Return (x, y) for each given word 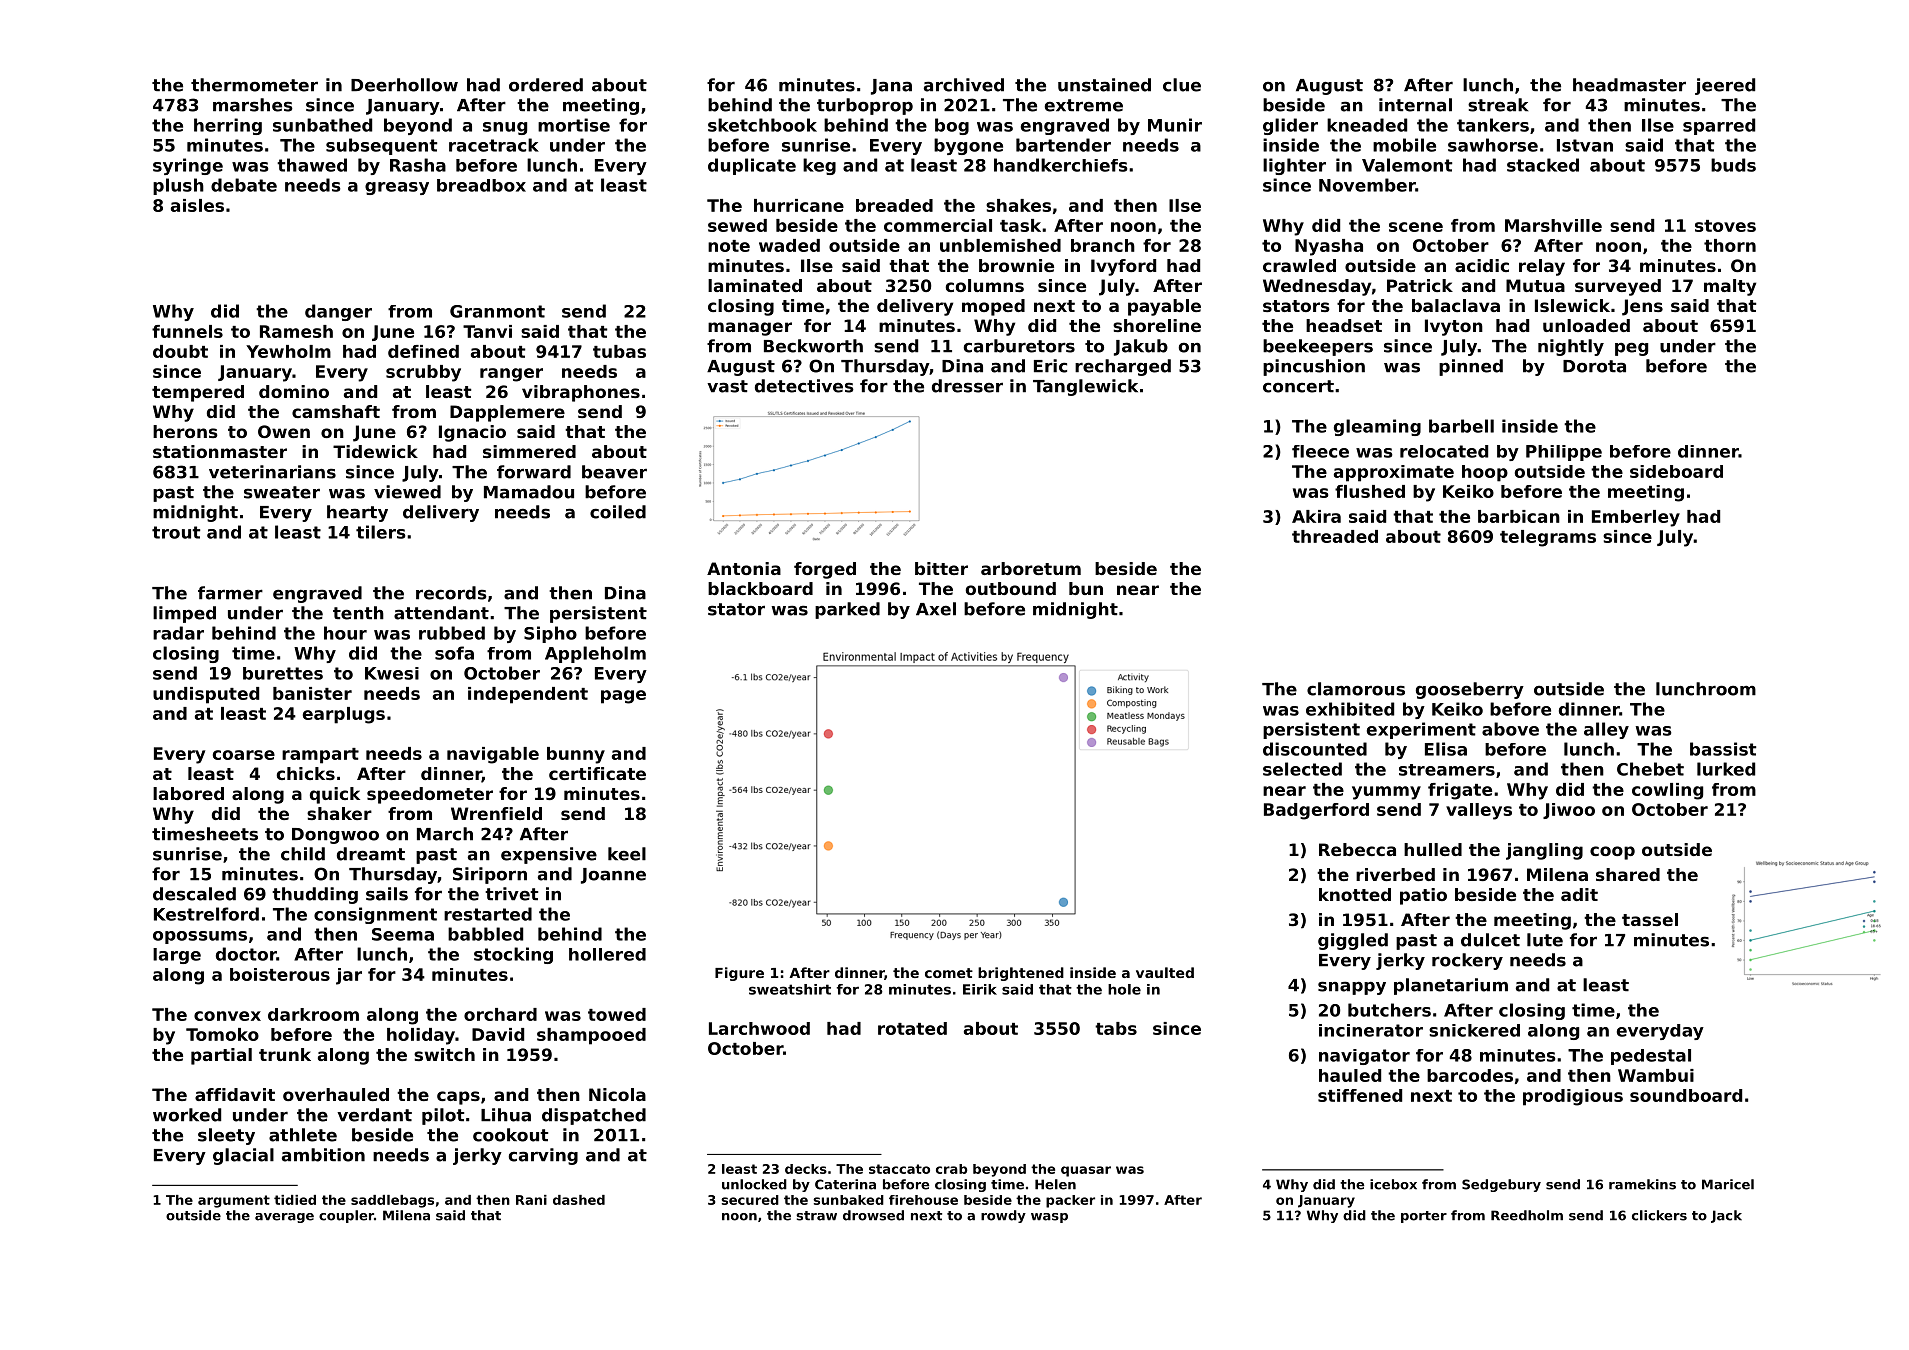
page (623, 697)
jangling (1544, 851)
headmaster (1629, 85)
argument (234, 1201)
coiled (618, 512)
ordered (546, 85)
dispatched (594, 1116)
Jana (891, 87)
